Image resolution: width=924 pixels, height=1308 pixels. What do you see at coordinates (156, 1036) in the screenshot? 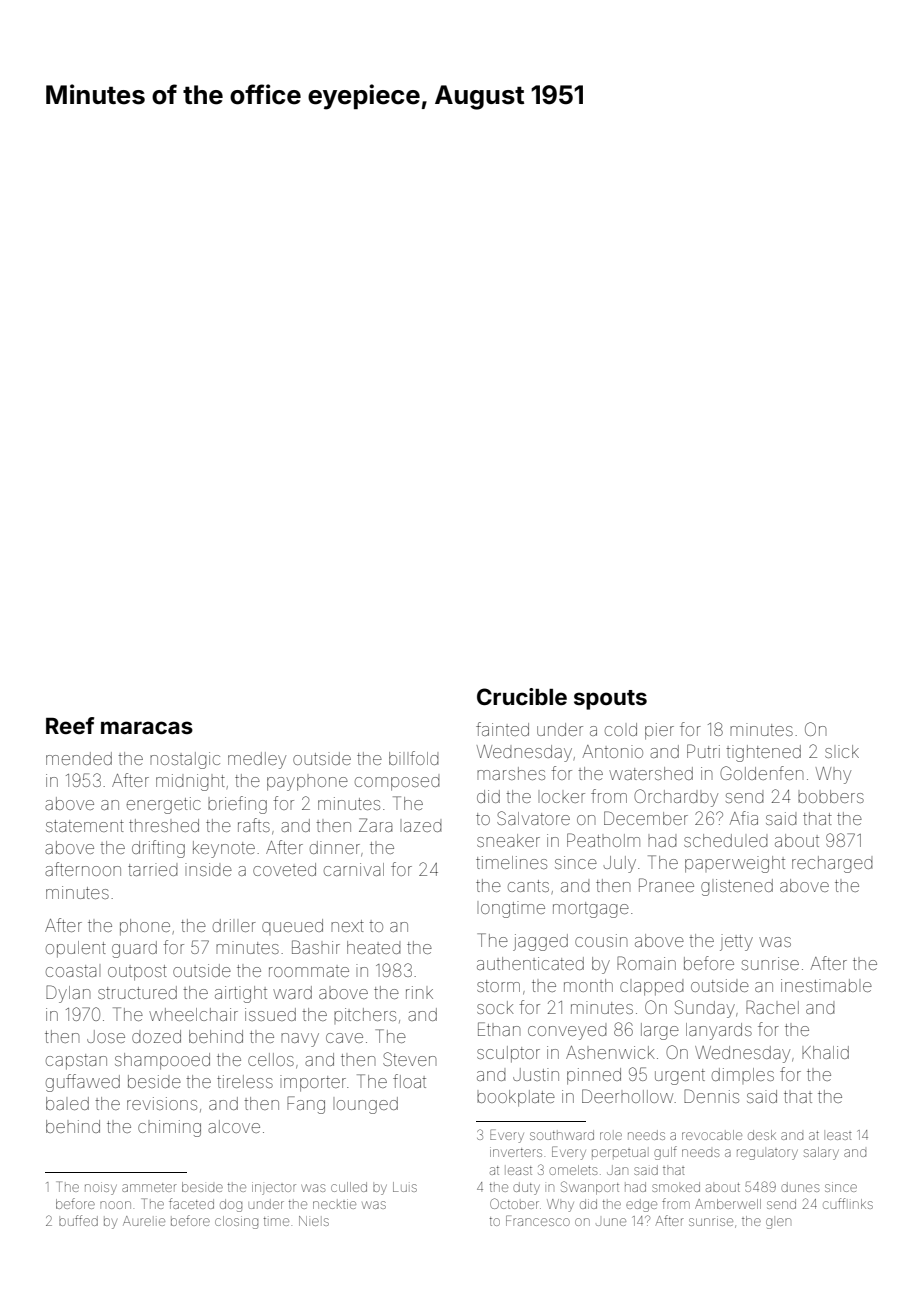
I see `dozed` at bounding box center [156, 1036].
